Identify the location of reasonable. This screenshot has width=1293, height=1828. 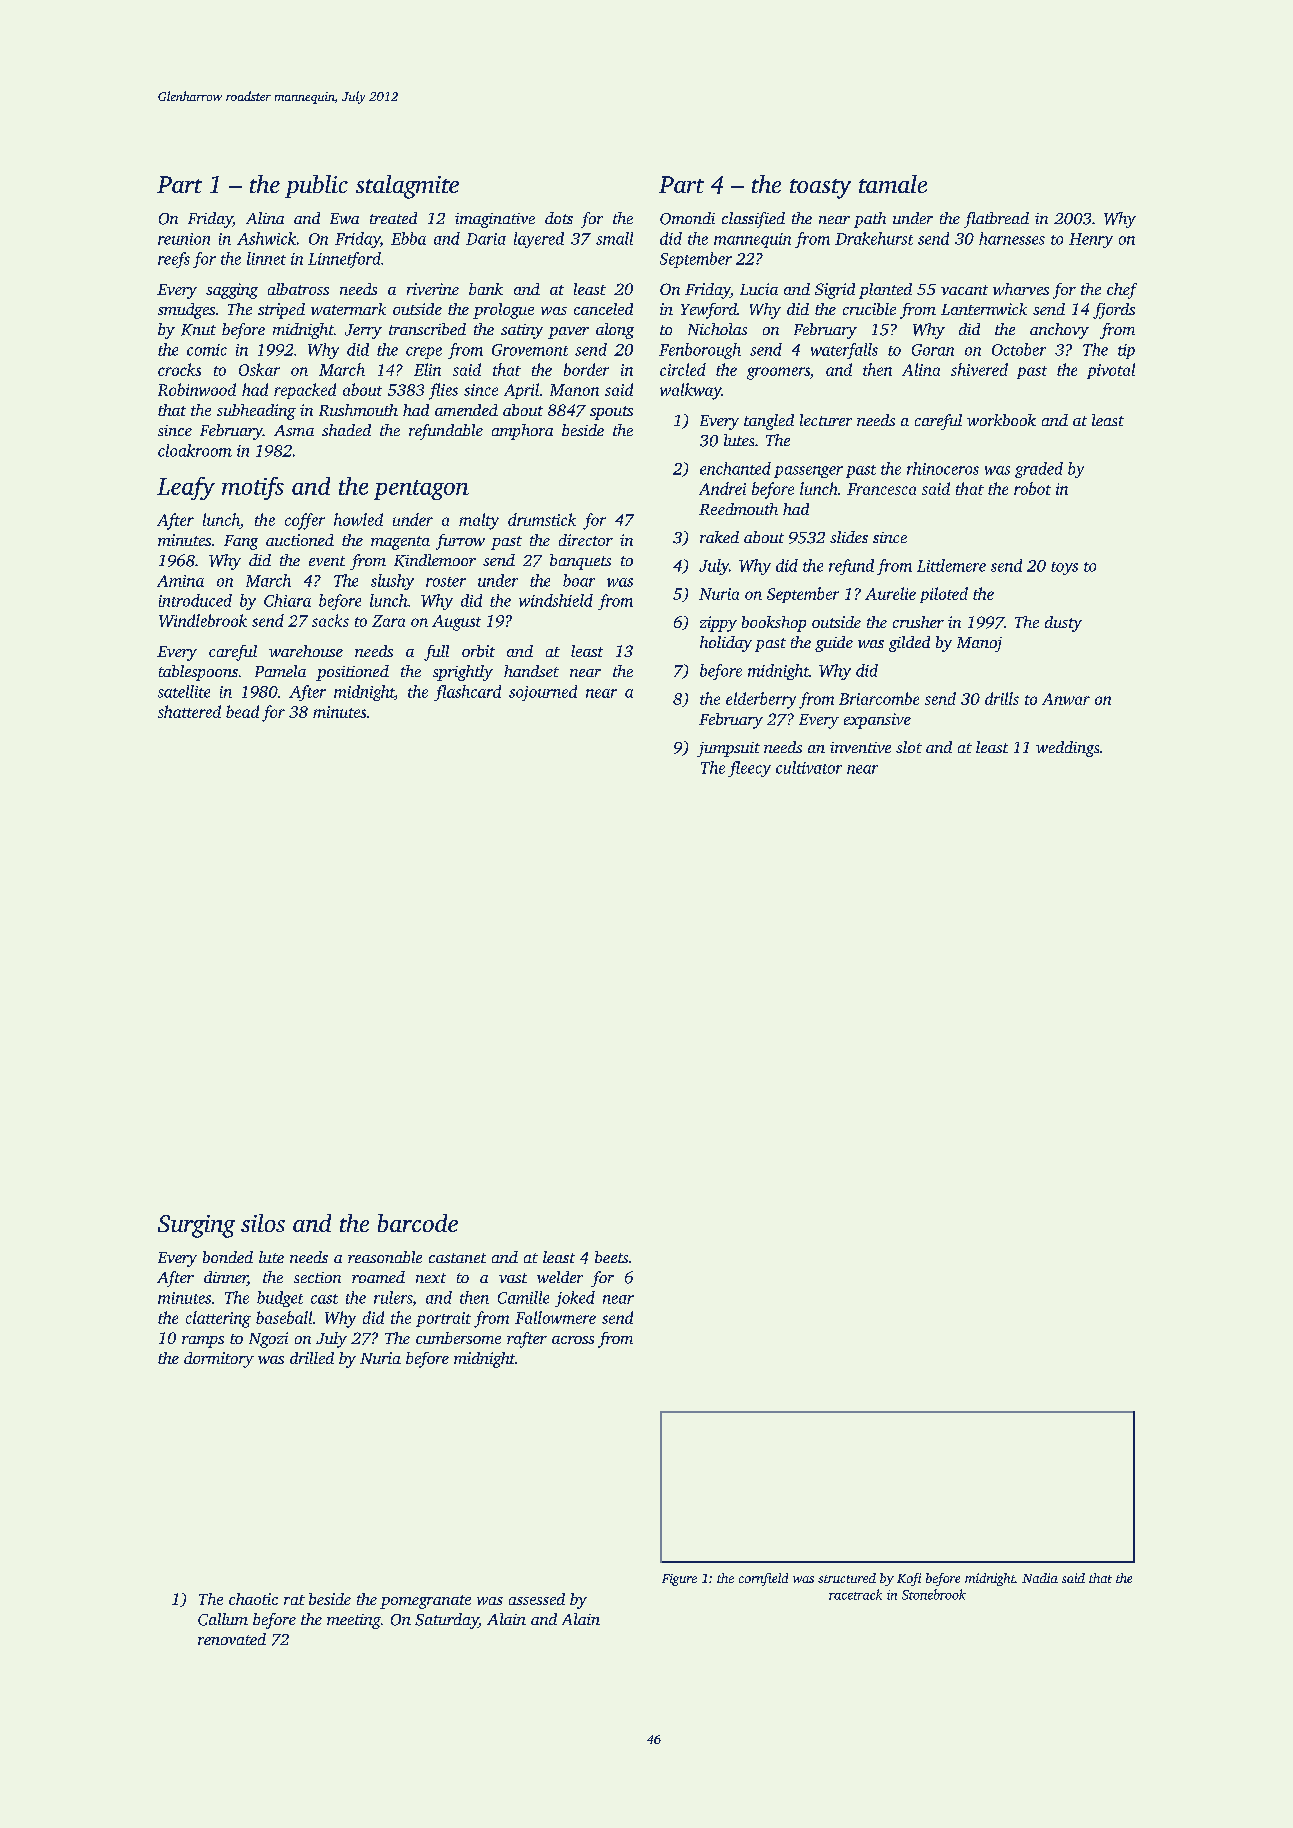
(385, 1257).
